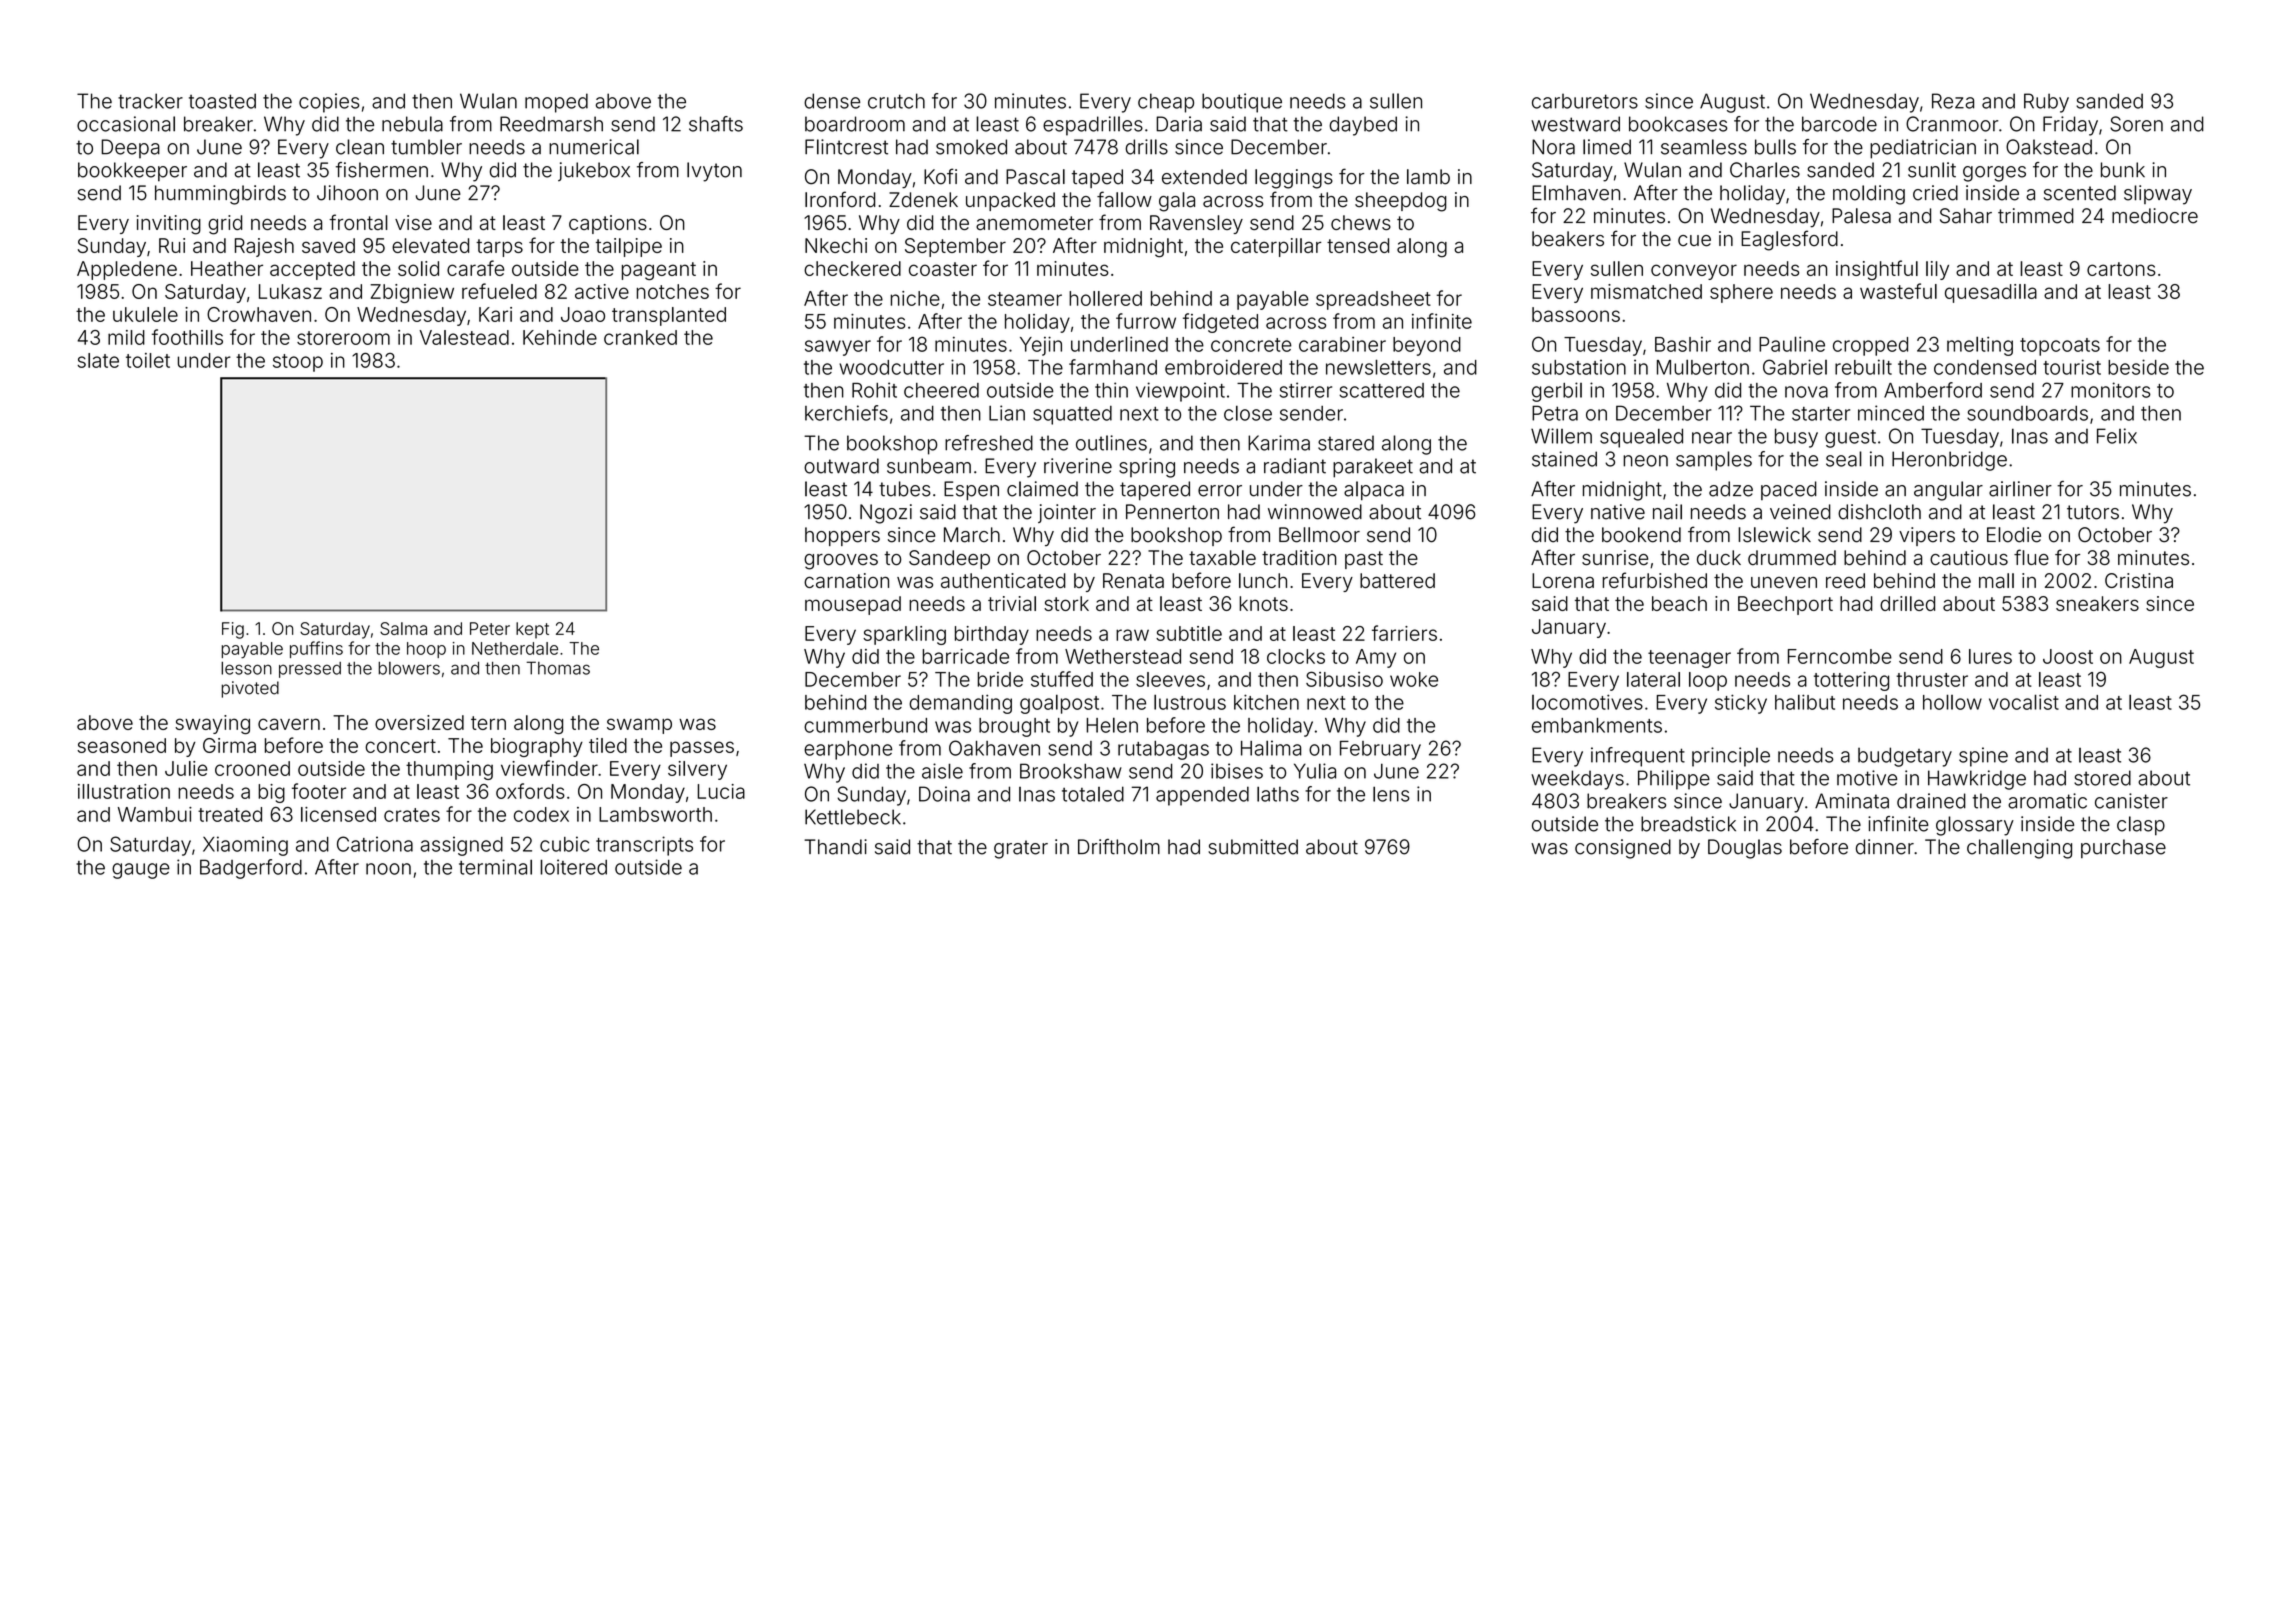 Image resolution: width=2282 pixels, height=1614 pixels. What do you see at coordinates (127, 270) in the document?
I see `Appledene` at bounding box center [127, 270].
